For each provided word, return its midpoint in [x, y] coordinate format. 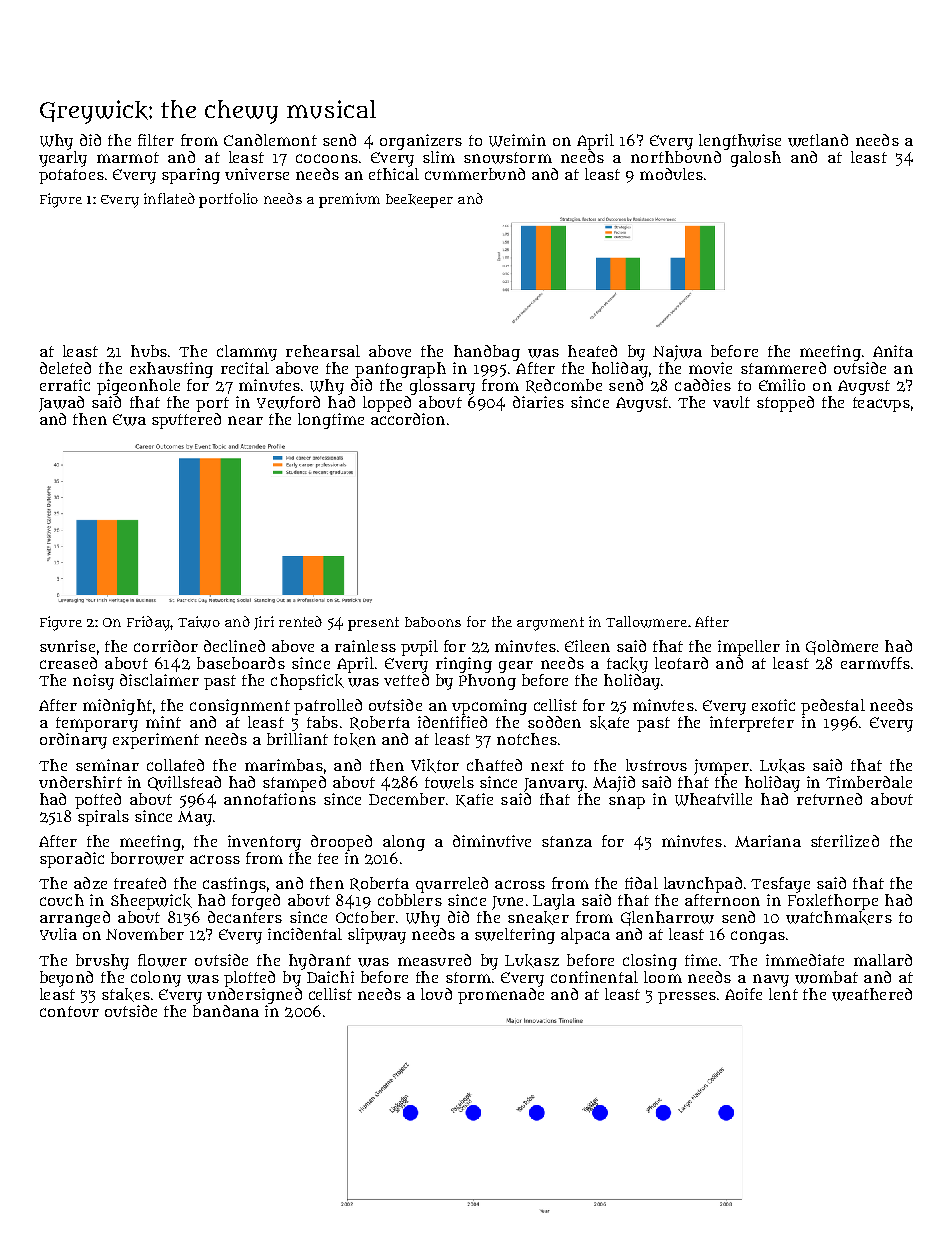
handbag [487, 353]
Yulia [58, 934]
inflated [169, 198]
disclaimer [159, 680]
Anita [893, 351]
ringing [464, 665]
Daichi [330, 977]
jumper [721, 767]
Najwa [677, 353]
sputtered [186, 421]
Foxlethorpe [833, 902]
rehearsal [323, 351]
